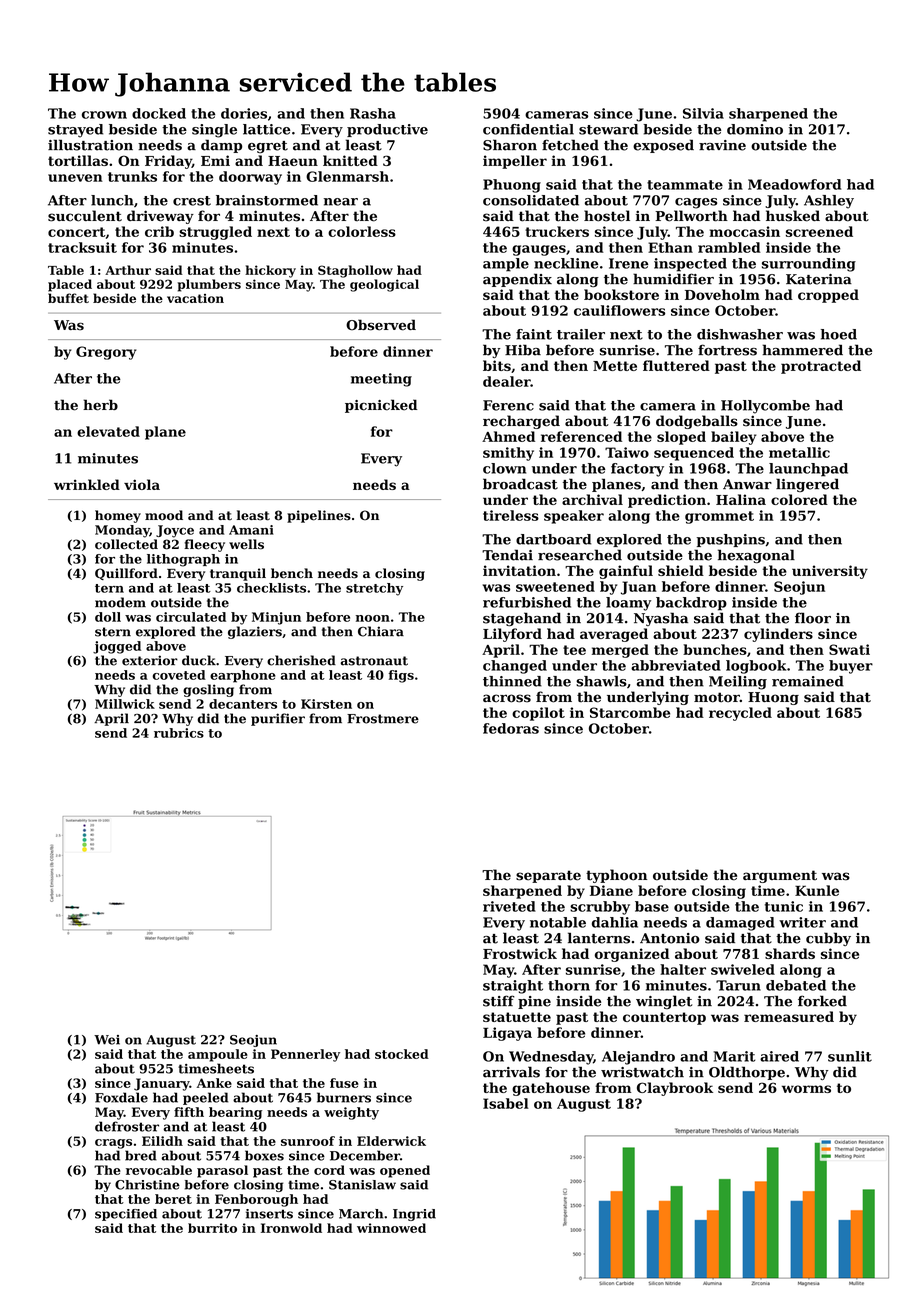 The width and height of the document is (924, 1308). Describe the element at coordinates (819, 279) in the document. I see `Katerina` at that location.
